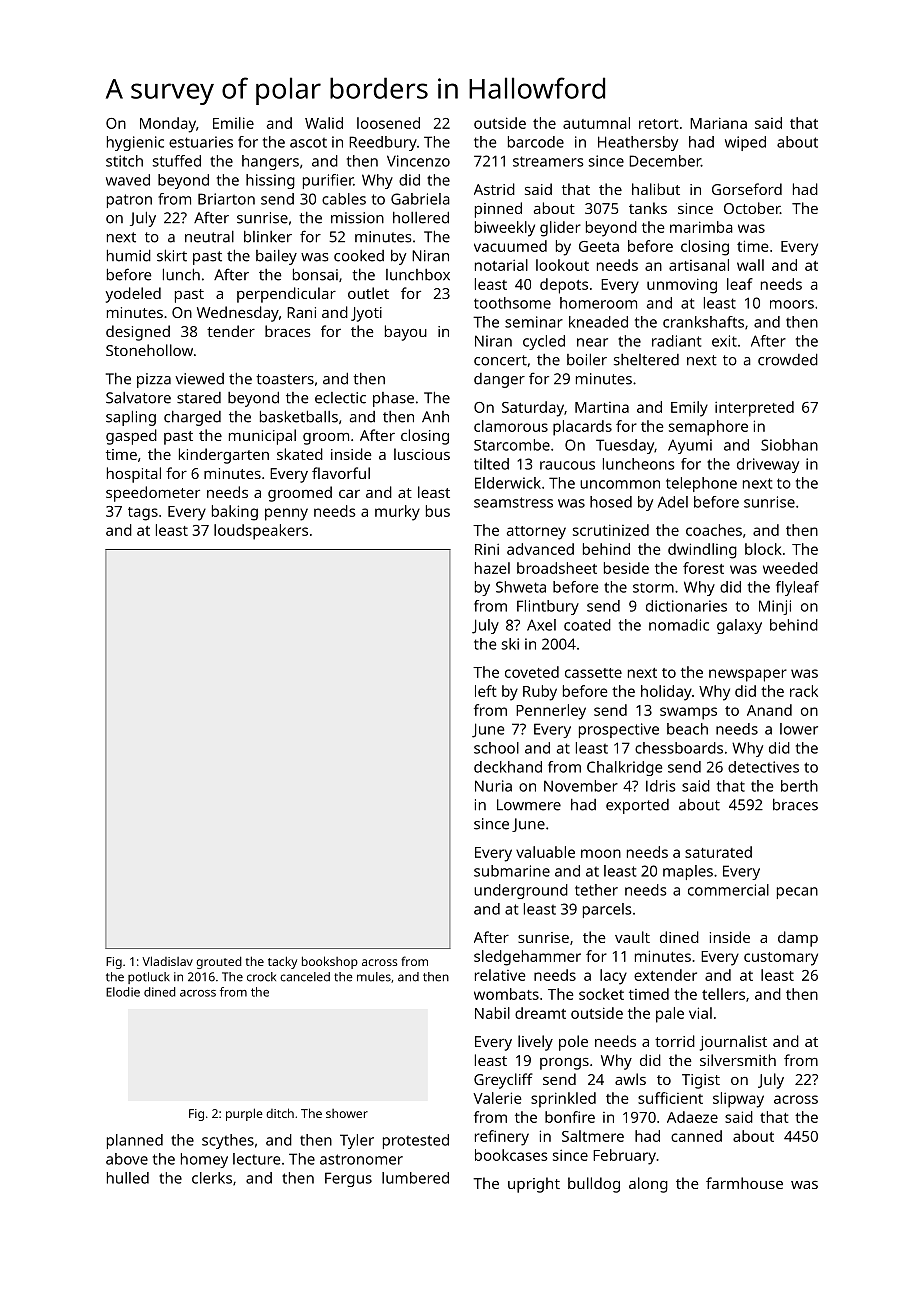  I want to click on skirt, so click(172, 255).
